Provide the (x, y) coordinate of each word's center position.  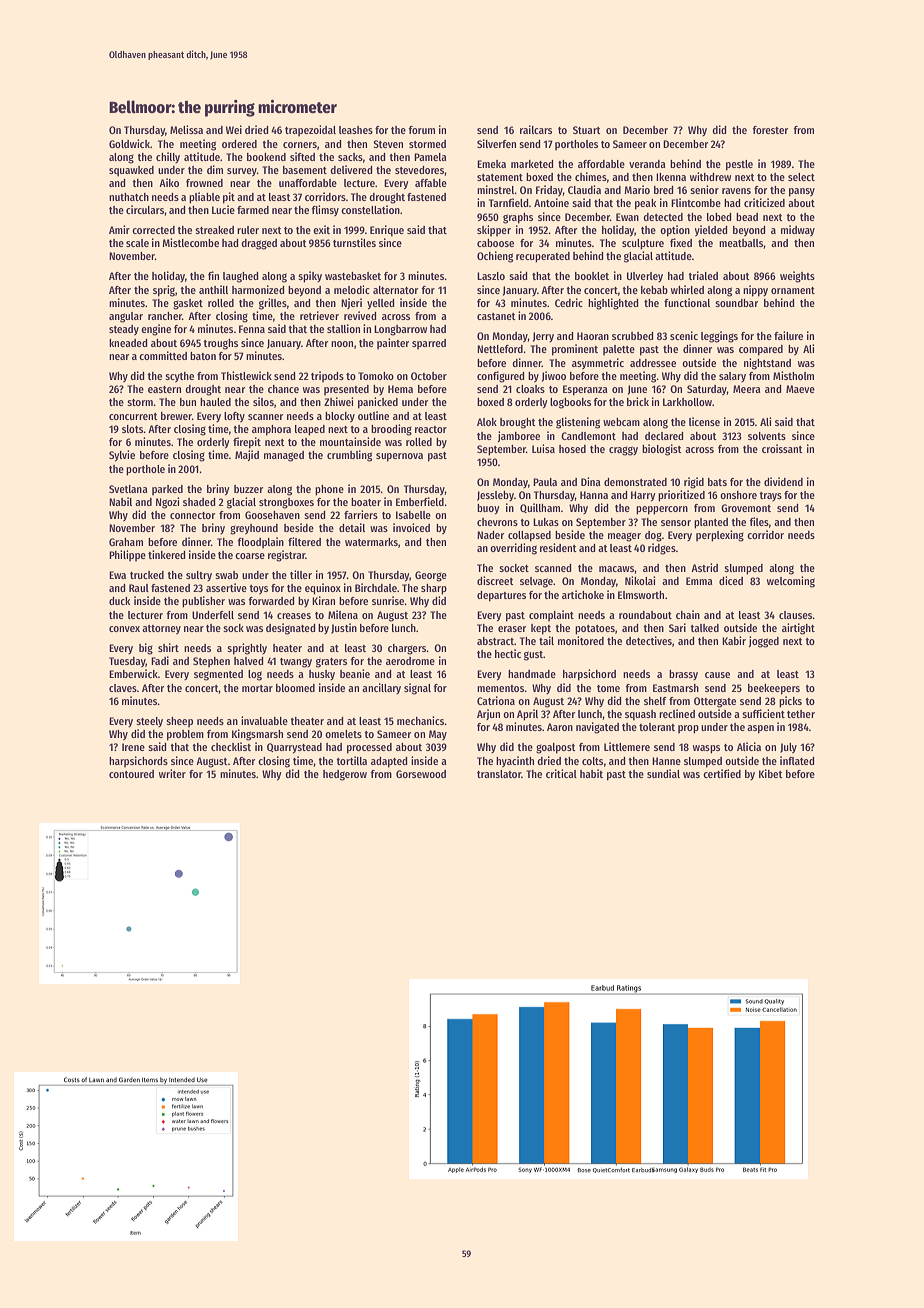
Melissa (186, 129)
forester (770, 130)
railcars (536, 129)
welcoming (791, 582)
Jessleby (495, 496)
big (146, 649)
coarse (250, 556)
